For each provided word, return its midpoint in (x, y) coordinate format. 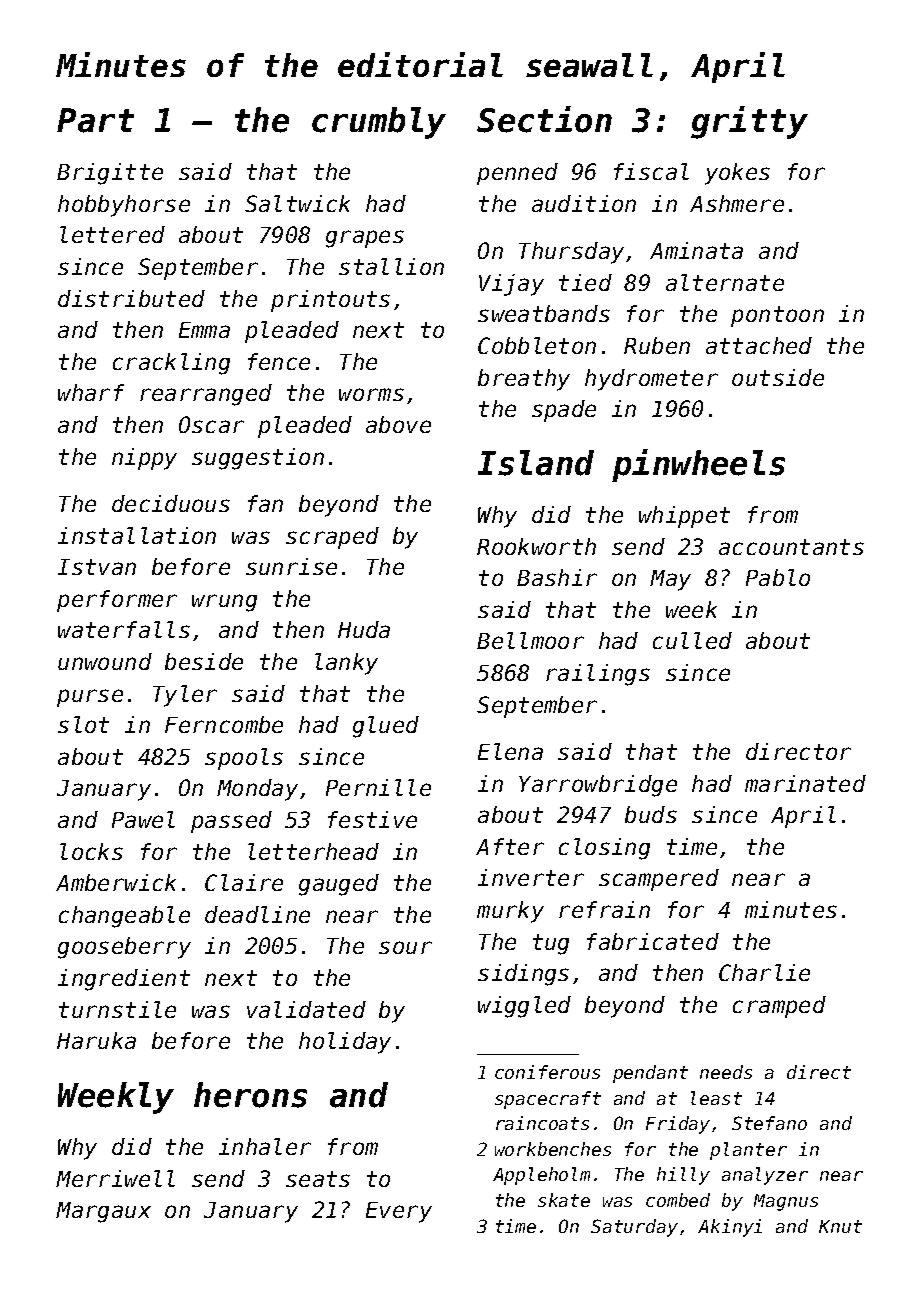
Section (544, 119)
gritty (749, 122)
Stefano (769, 1123)
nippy (144, 459)
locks (91, 851)
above (398, 424)
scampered (659, 880)
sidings (523, 975)
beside (204, 661)
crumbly (379, 123)
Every (399, 1212)
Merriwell (115, 1178)
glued (386, 727)
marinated (805, 783)
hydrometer (651, 380)
